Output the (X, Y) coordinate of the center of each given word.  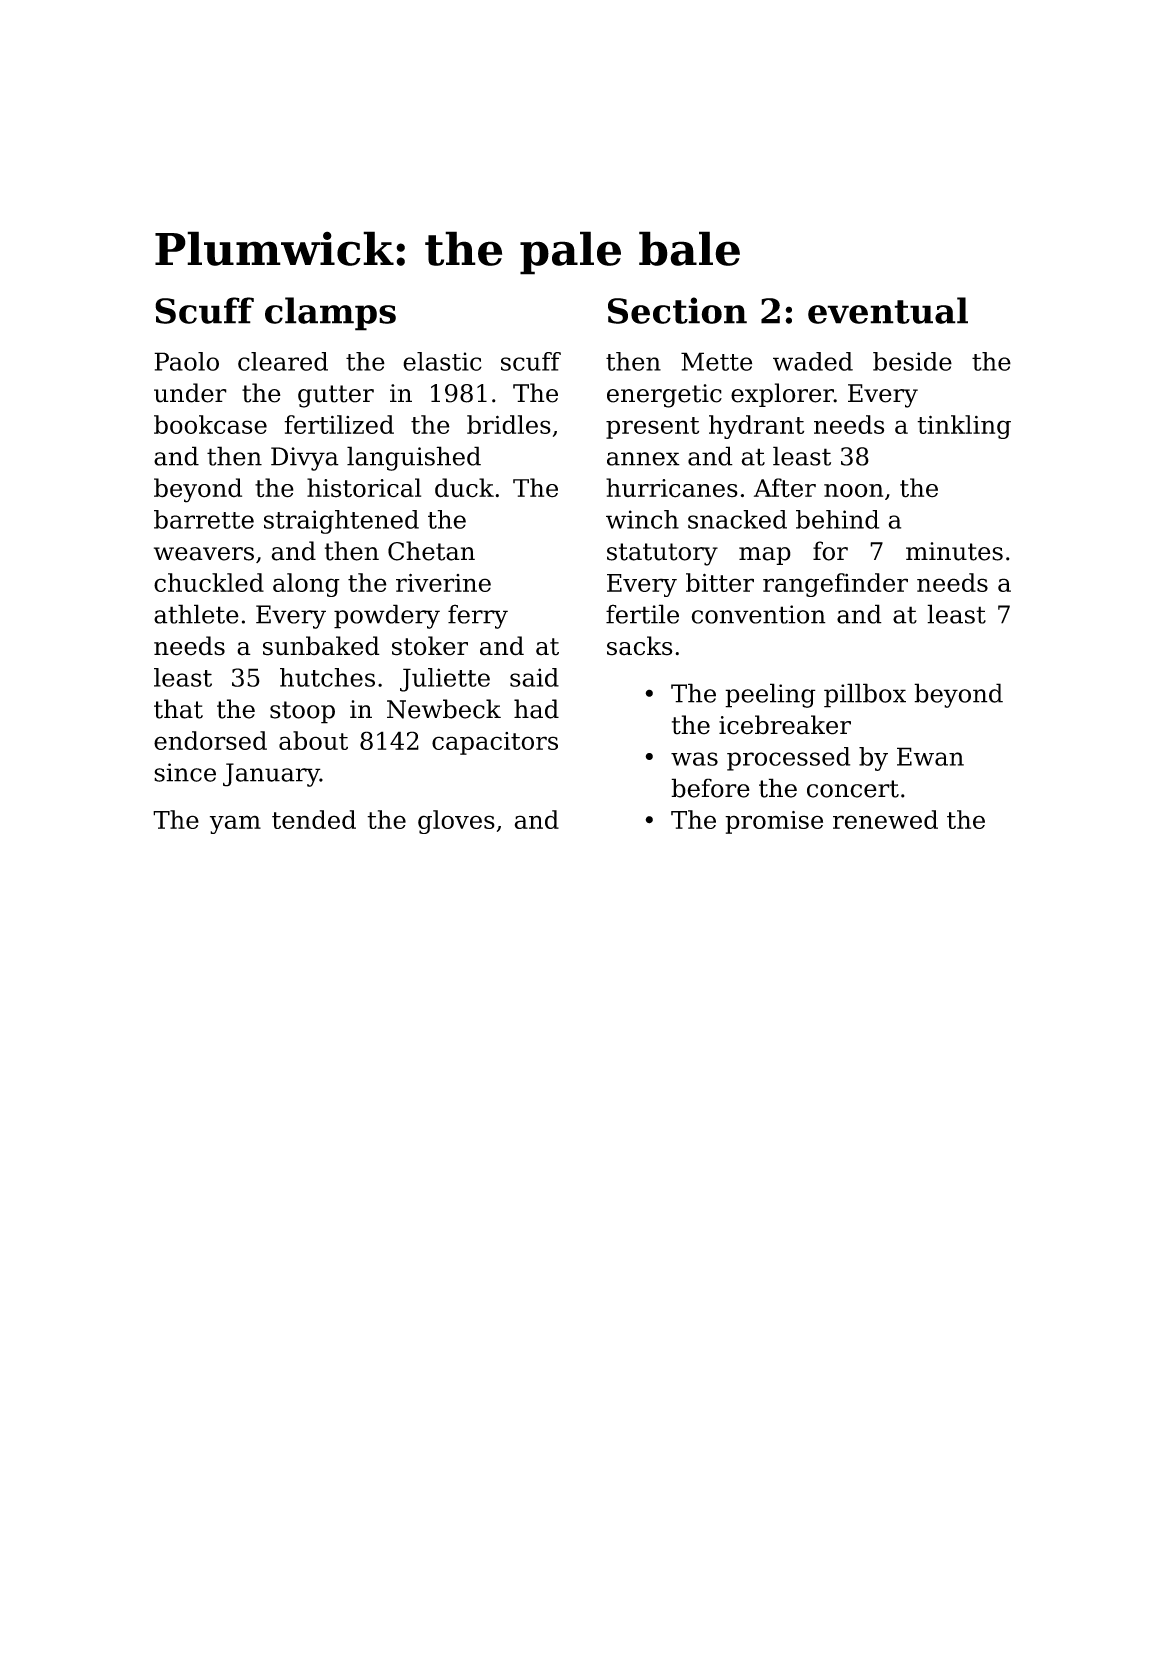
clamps (330, 314)
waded (813, 361)
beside (912, 361)
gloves (456, 822)
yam (235, 824)
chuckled (209, 582)
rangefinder (835, 585)
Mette (716, 361)
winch (642, 519)
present (652, 428)
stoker (430, 646)
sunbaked (321, 646)
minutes (954, 551)
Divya (305, 459)
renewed (885, 819)
